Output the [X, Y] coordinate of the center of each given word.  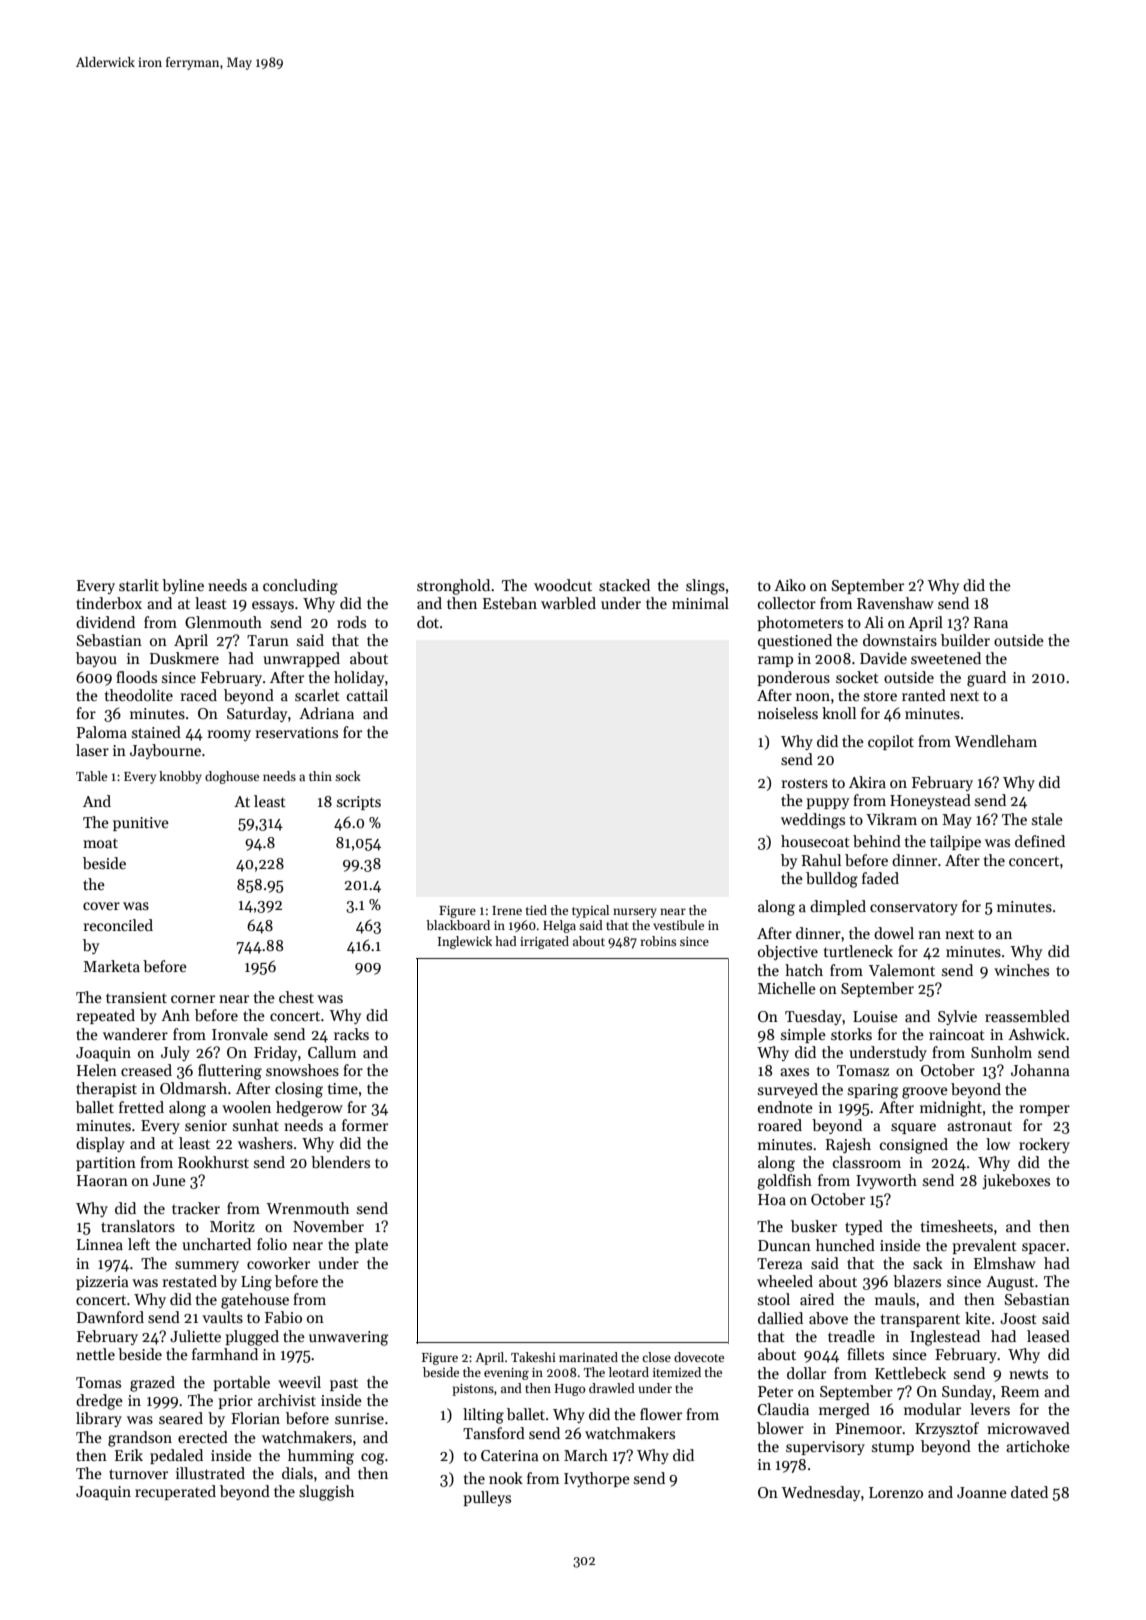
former [365, 1125]
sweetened [946, 658]
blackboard [458, 925]
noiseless [788, 713]
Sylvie [957, 1017]
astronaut [979, 1126]
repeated [105, 1016]
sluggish [326, 1493]
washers [265, 1143]
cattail [367, 695]
